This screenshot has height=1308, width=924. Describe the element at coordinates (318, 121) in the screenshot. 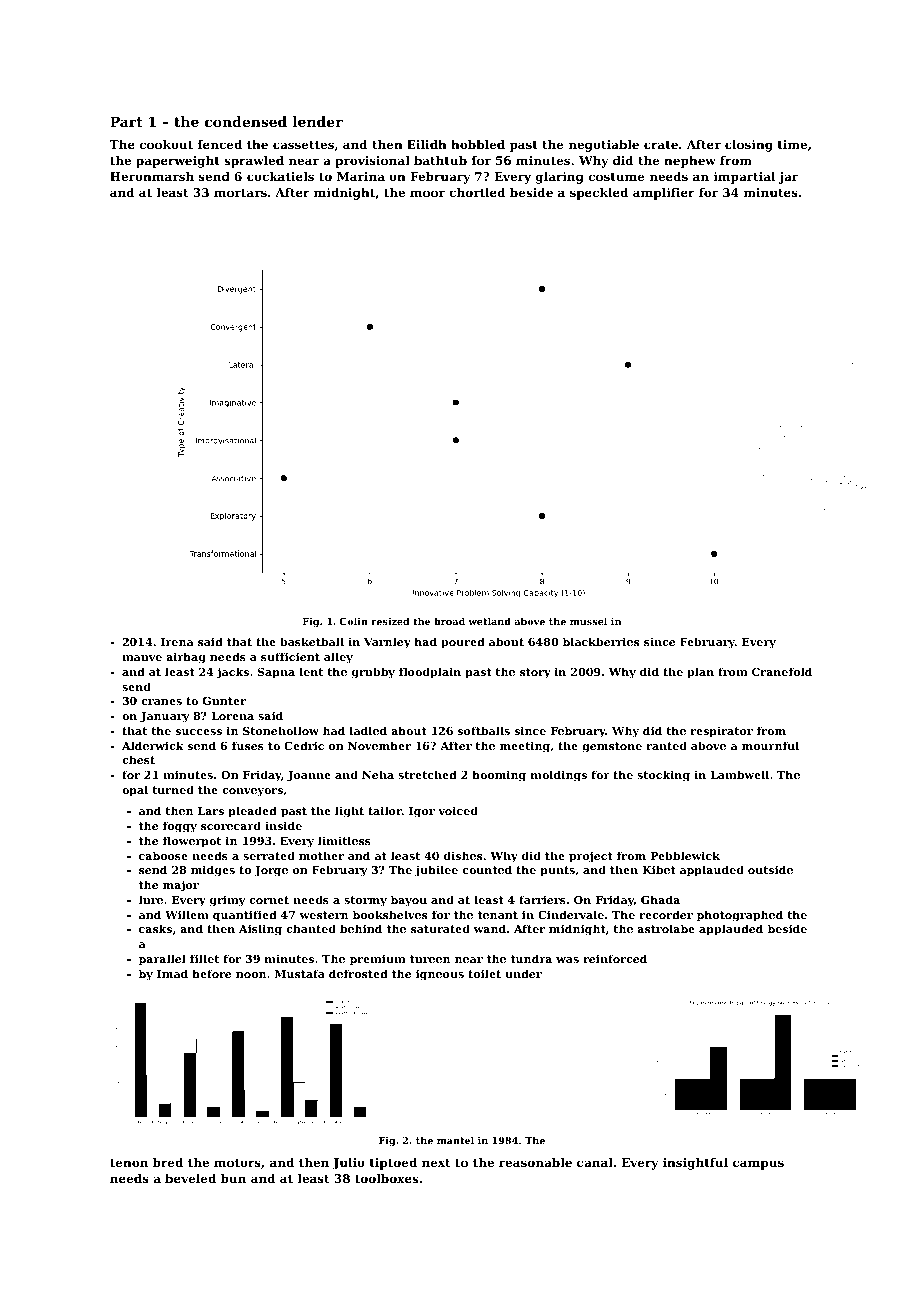

I see `lender` at that location.
